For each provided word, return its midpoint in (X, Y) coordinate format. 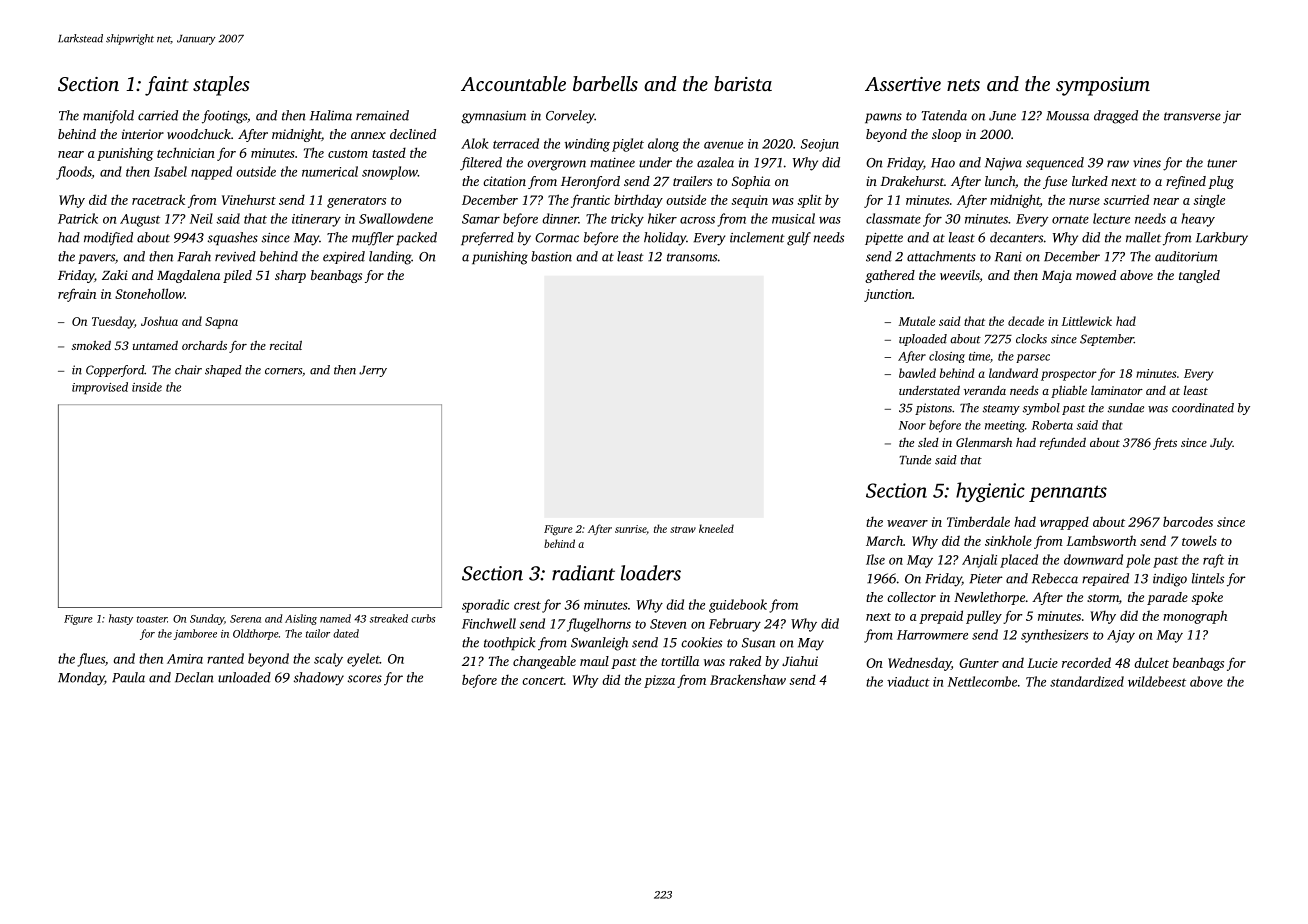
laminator (1117, 390)
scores (365, 679)
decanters (1016, 237)
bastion (551, 256)
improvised (100, 388)
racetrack (158, 199)
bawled (917, 373)
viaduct (908, 681)
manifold (108, 117)
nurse (1084, 201)
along (663, 145)
